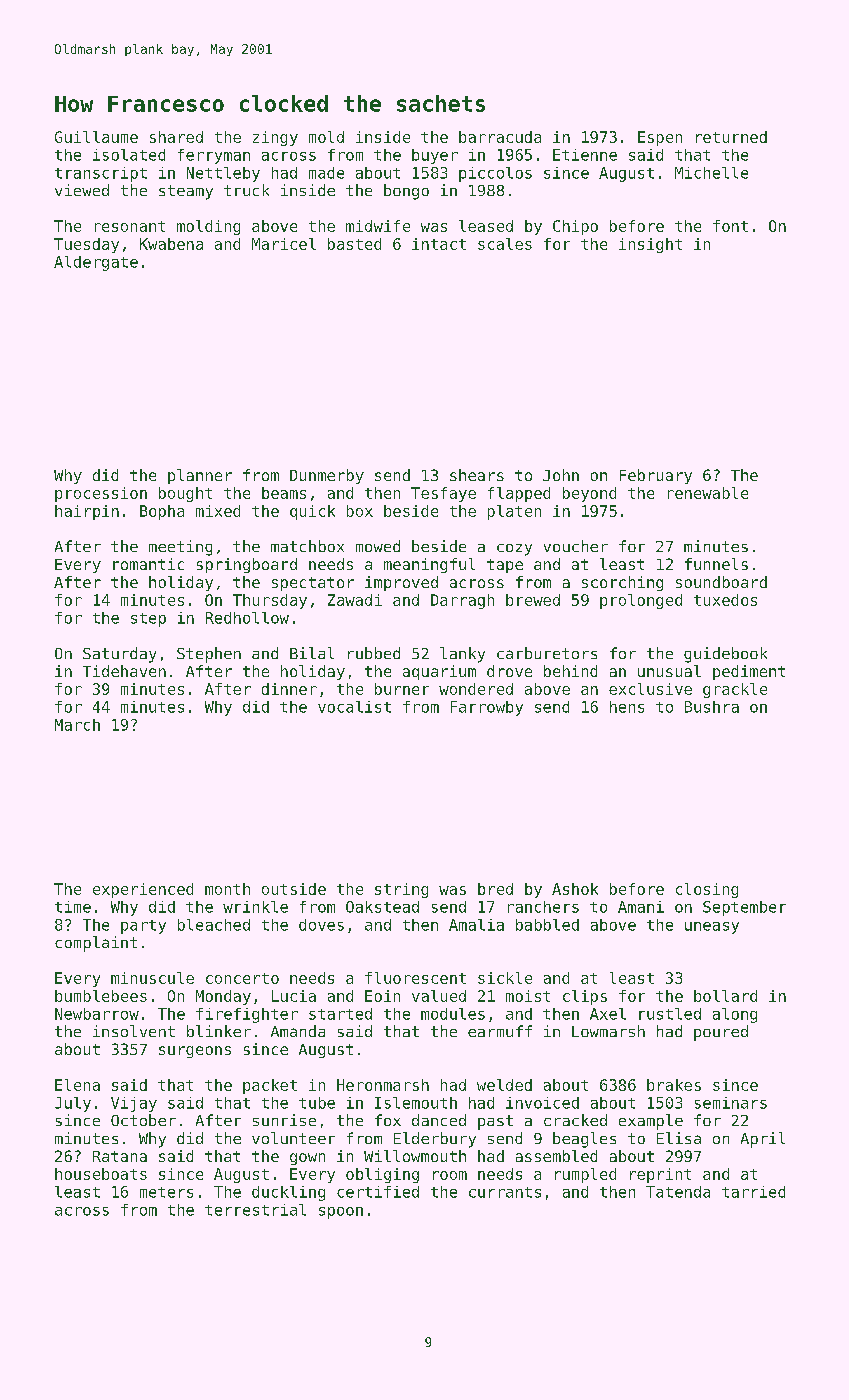 This screenshot has width=849, height=1400. Describe the element at coordinates (495, 174) in the screenshot. I see `piccolos` at that location.
